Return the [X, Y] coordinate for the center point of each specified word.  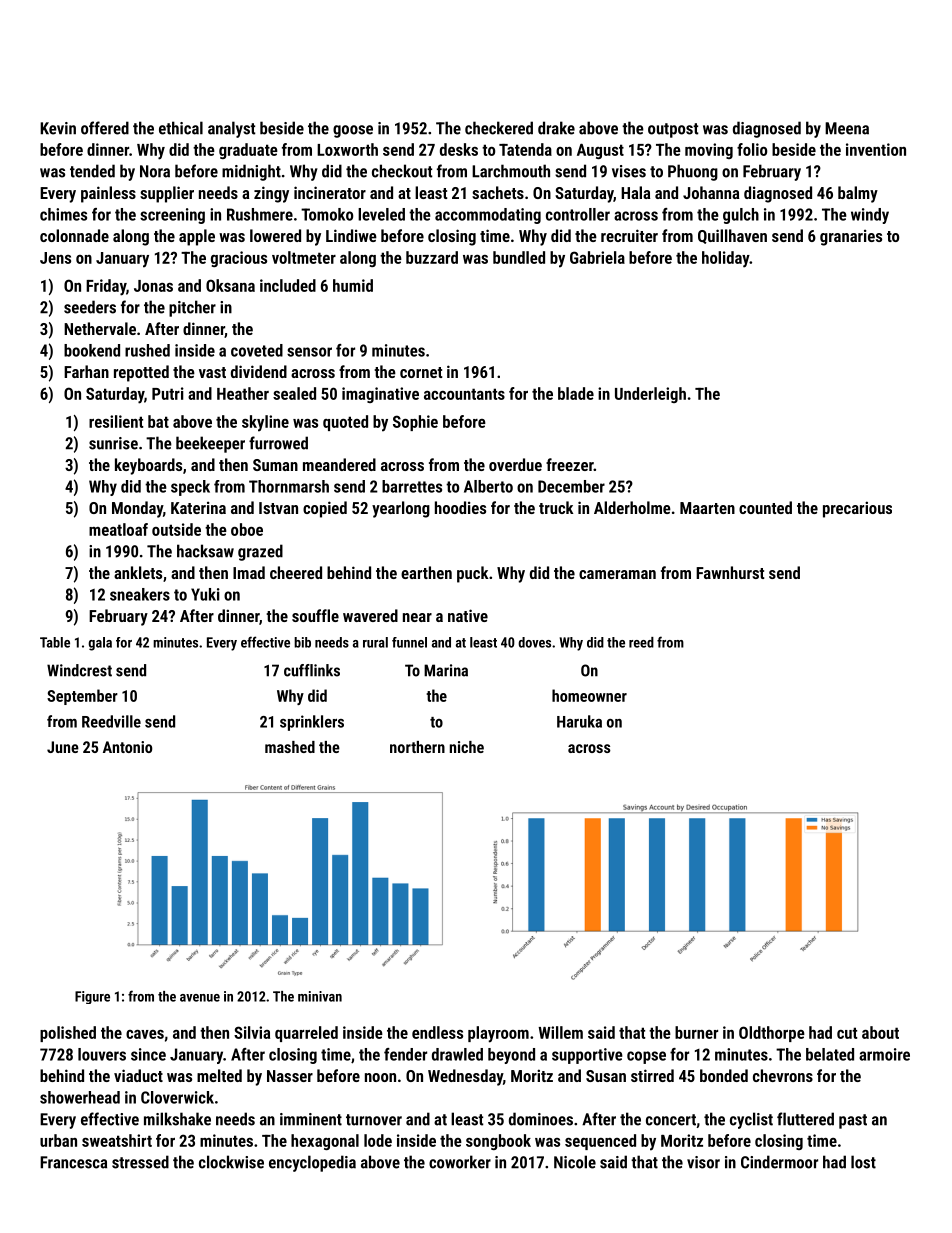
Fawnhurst [730, 572]
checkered [499, 128]
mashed [290, 747]
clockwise [231, 1162]
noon [380, 1077]
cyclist [751, 1120]
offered [105, 128]
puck [472, 574]
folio [752, 149]
